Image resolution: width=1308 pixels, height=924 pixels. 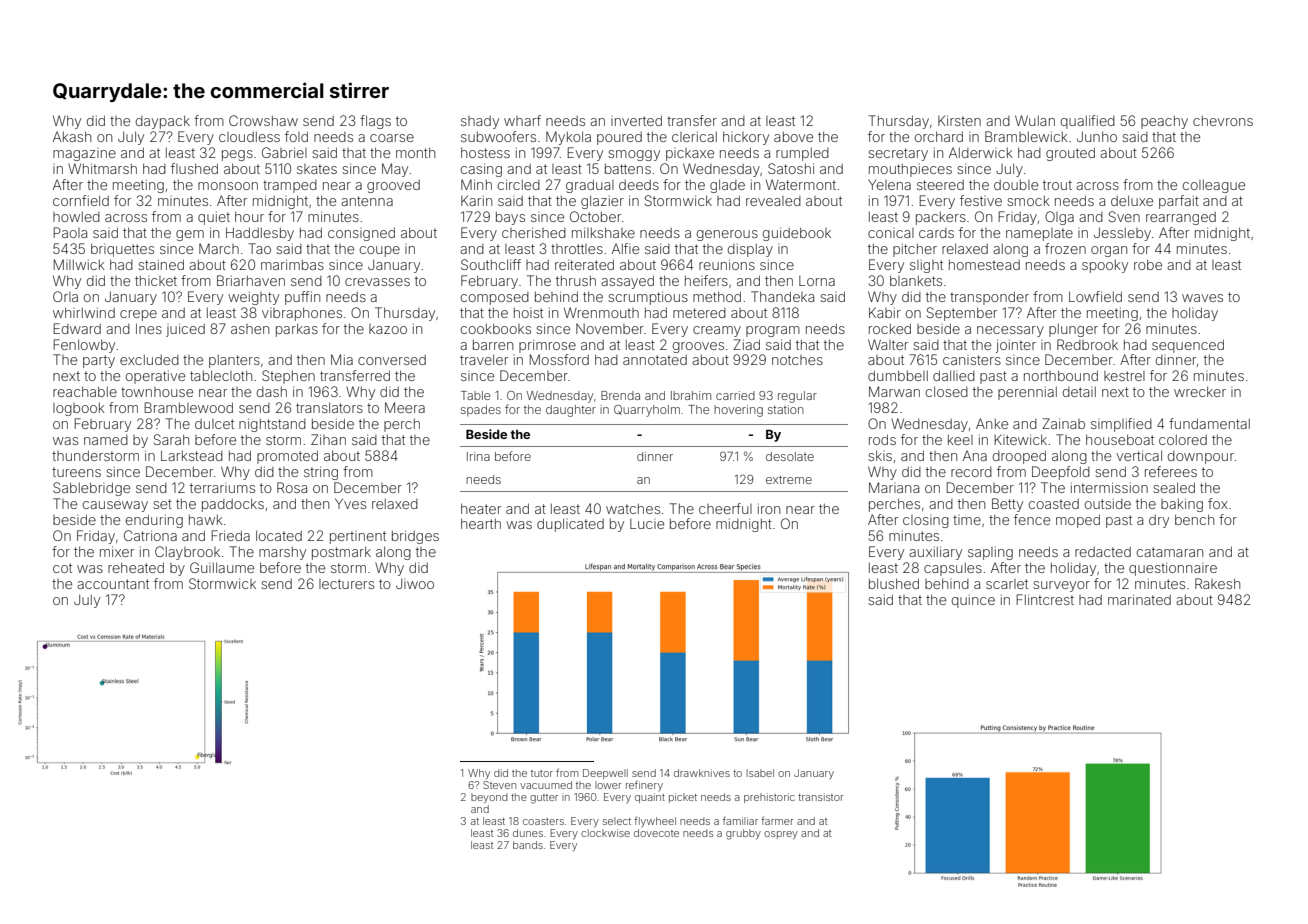 I want to click on duplicated, so click(x=570, y=525).
